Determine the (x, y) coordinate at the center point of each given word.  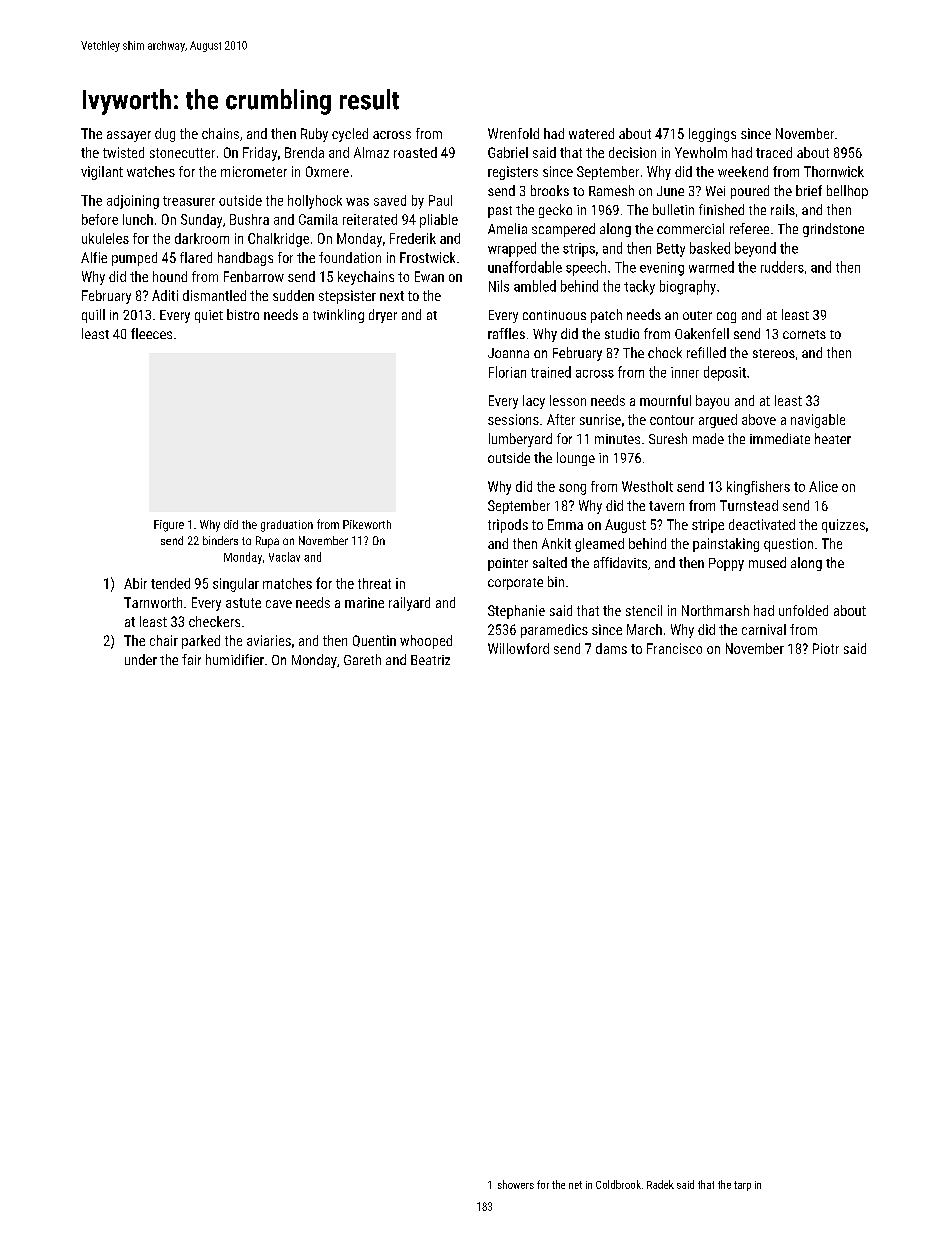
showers (516, 1184)
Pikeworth (367, 524)
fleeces (151, 333)
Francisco (674, 648)
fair (191, 659)
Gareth (362, 659)
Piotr (826, 648)
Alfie (94, 257)
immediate (780, 438)
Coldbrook (618, 1184)
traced (774, 152)
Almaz (371, 152)
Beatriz (430, 660)
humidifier (235, 659)
